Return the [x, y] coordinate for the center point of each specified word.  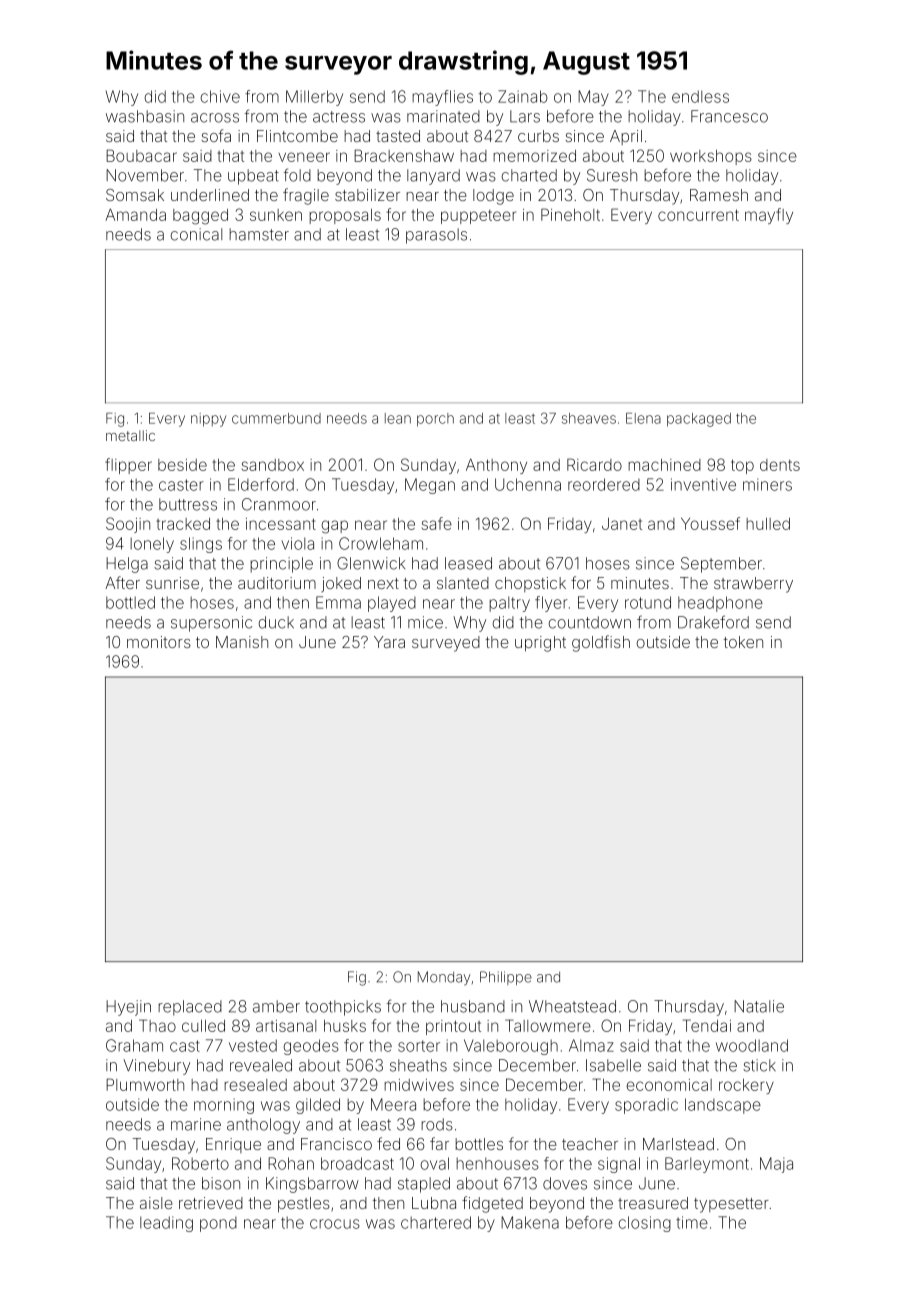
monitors [159, 642]
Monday [444, 978]
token [743, 642]
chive [220, 96]
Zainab [523, 96]
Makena [530, 1222]
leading [166, 1224]
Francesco [729, 116]
